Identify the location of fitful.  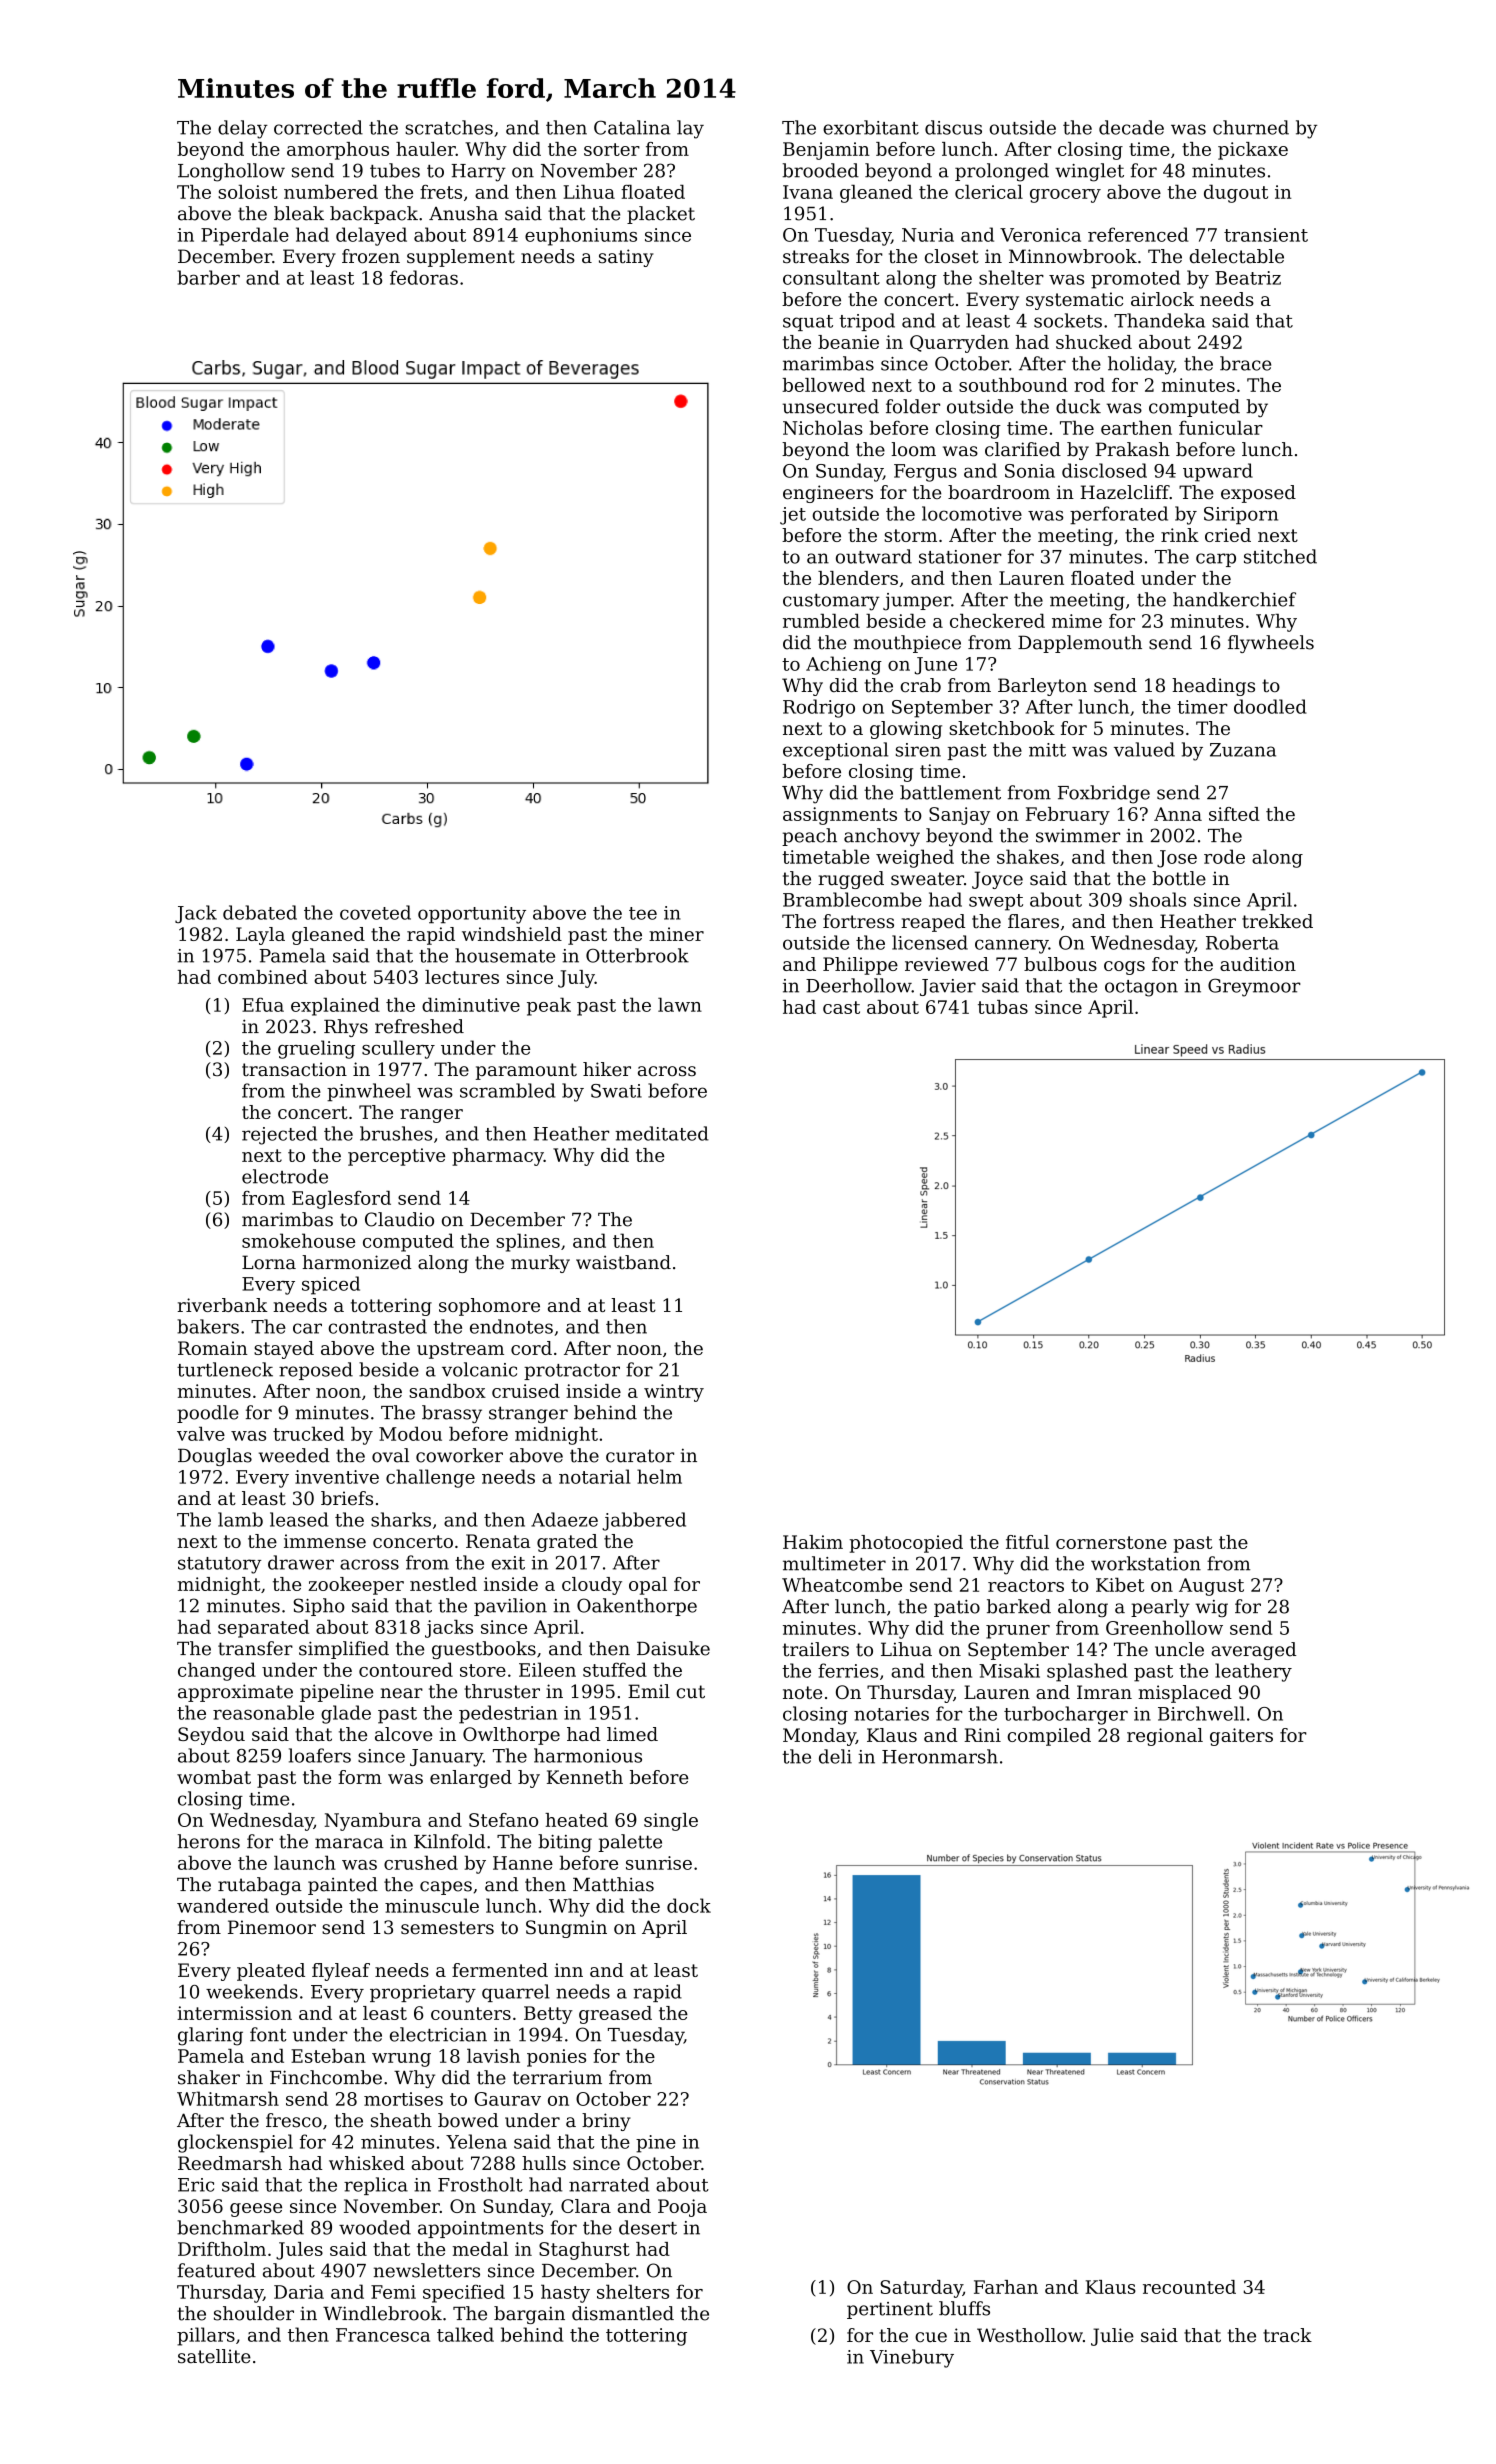
(1027, 1542).
